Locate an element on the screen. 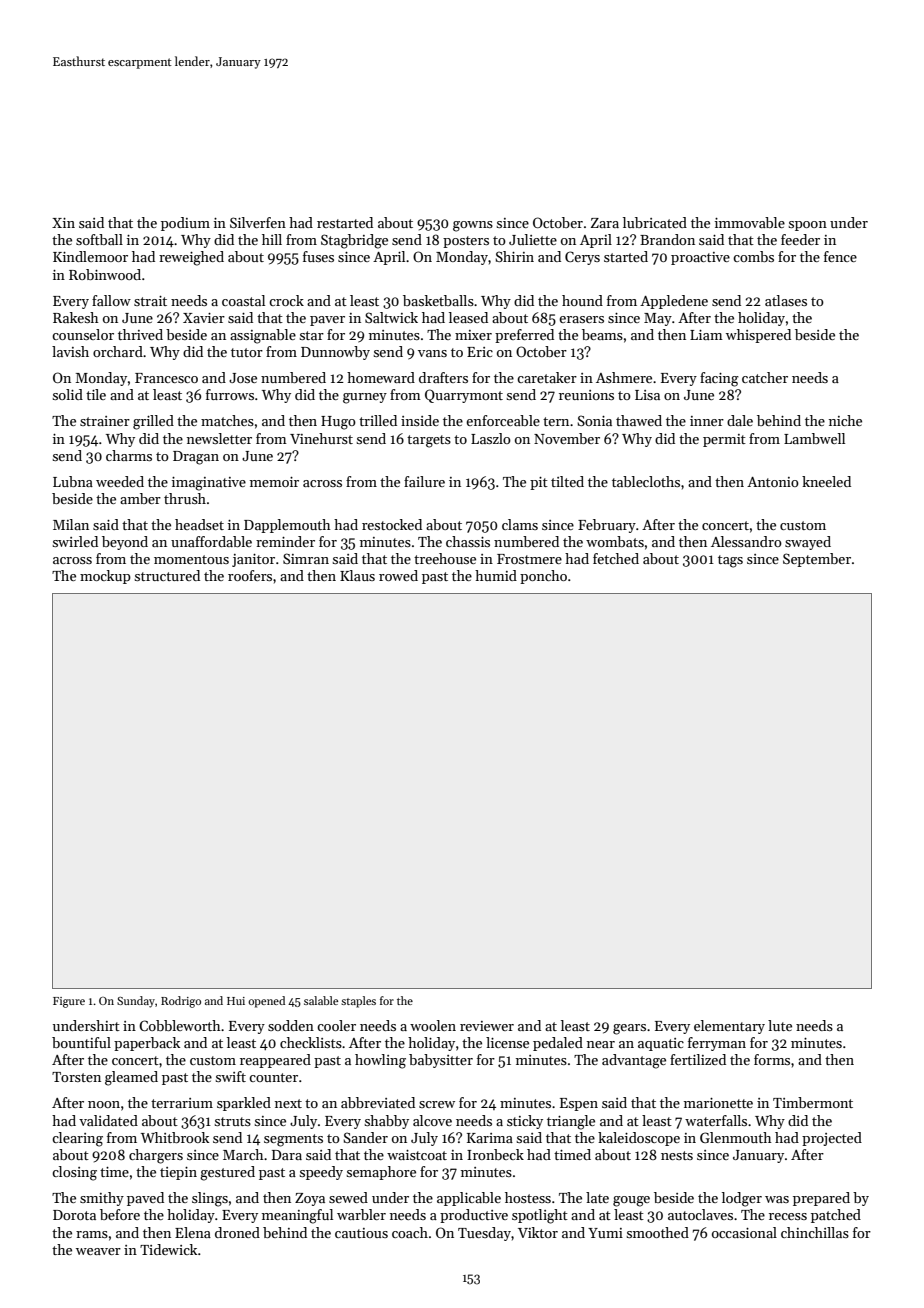 Image resolution: width=924 pixels, height=1308 pixels. niche is located at coordinates (845, 420).
